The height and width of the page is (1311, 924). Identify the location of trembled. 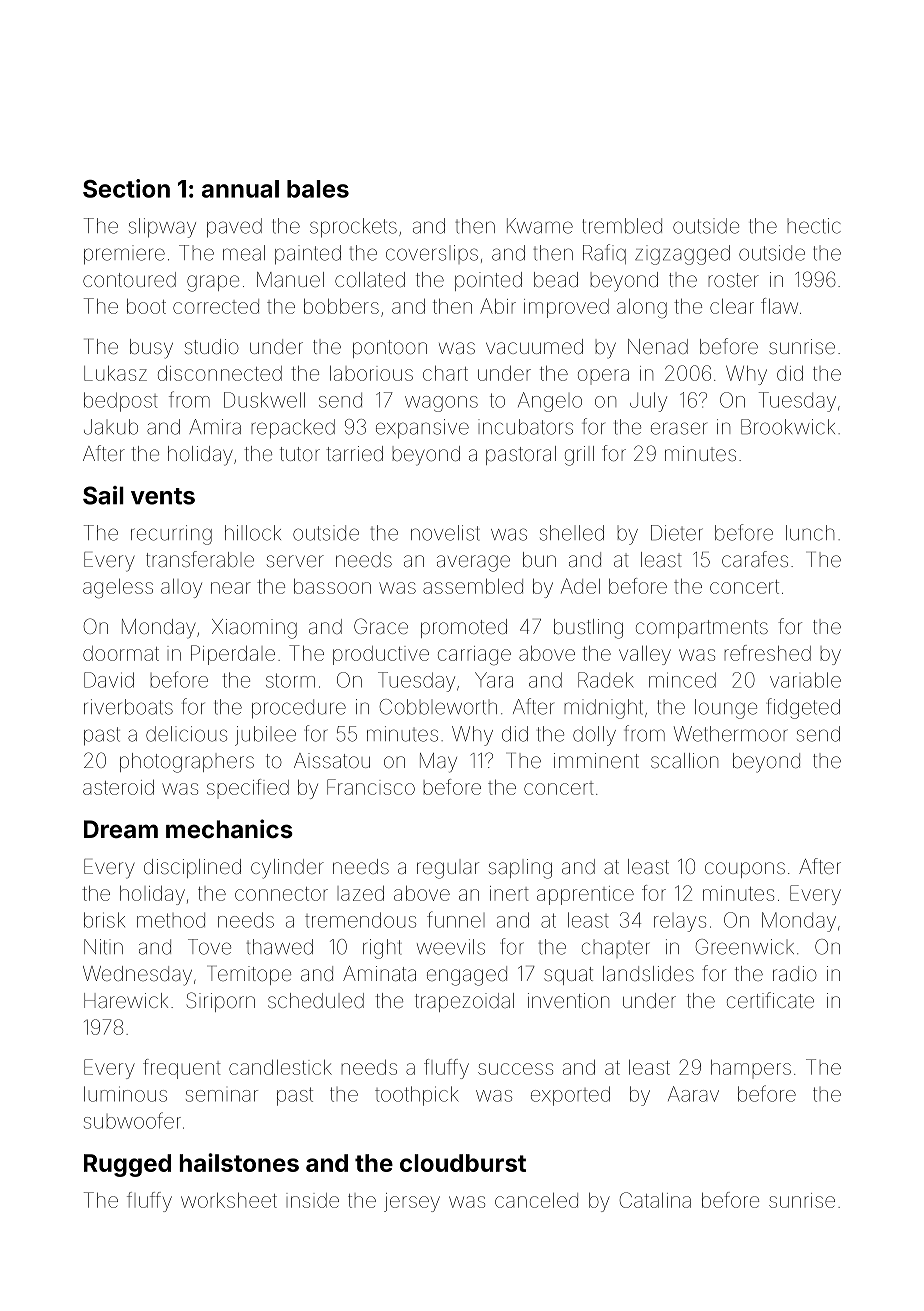
(622, 226).
